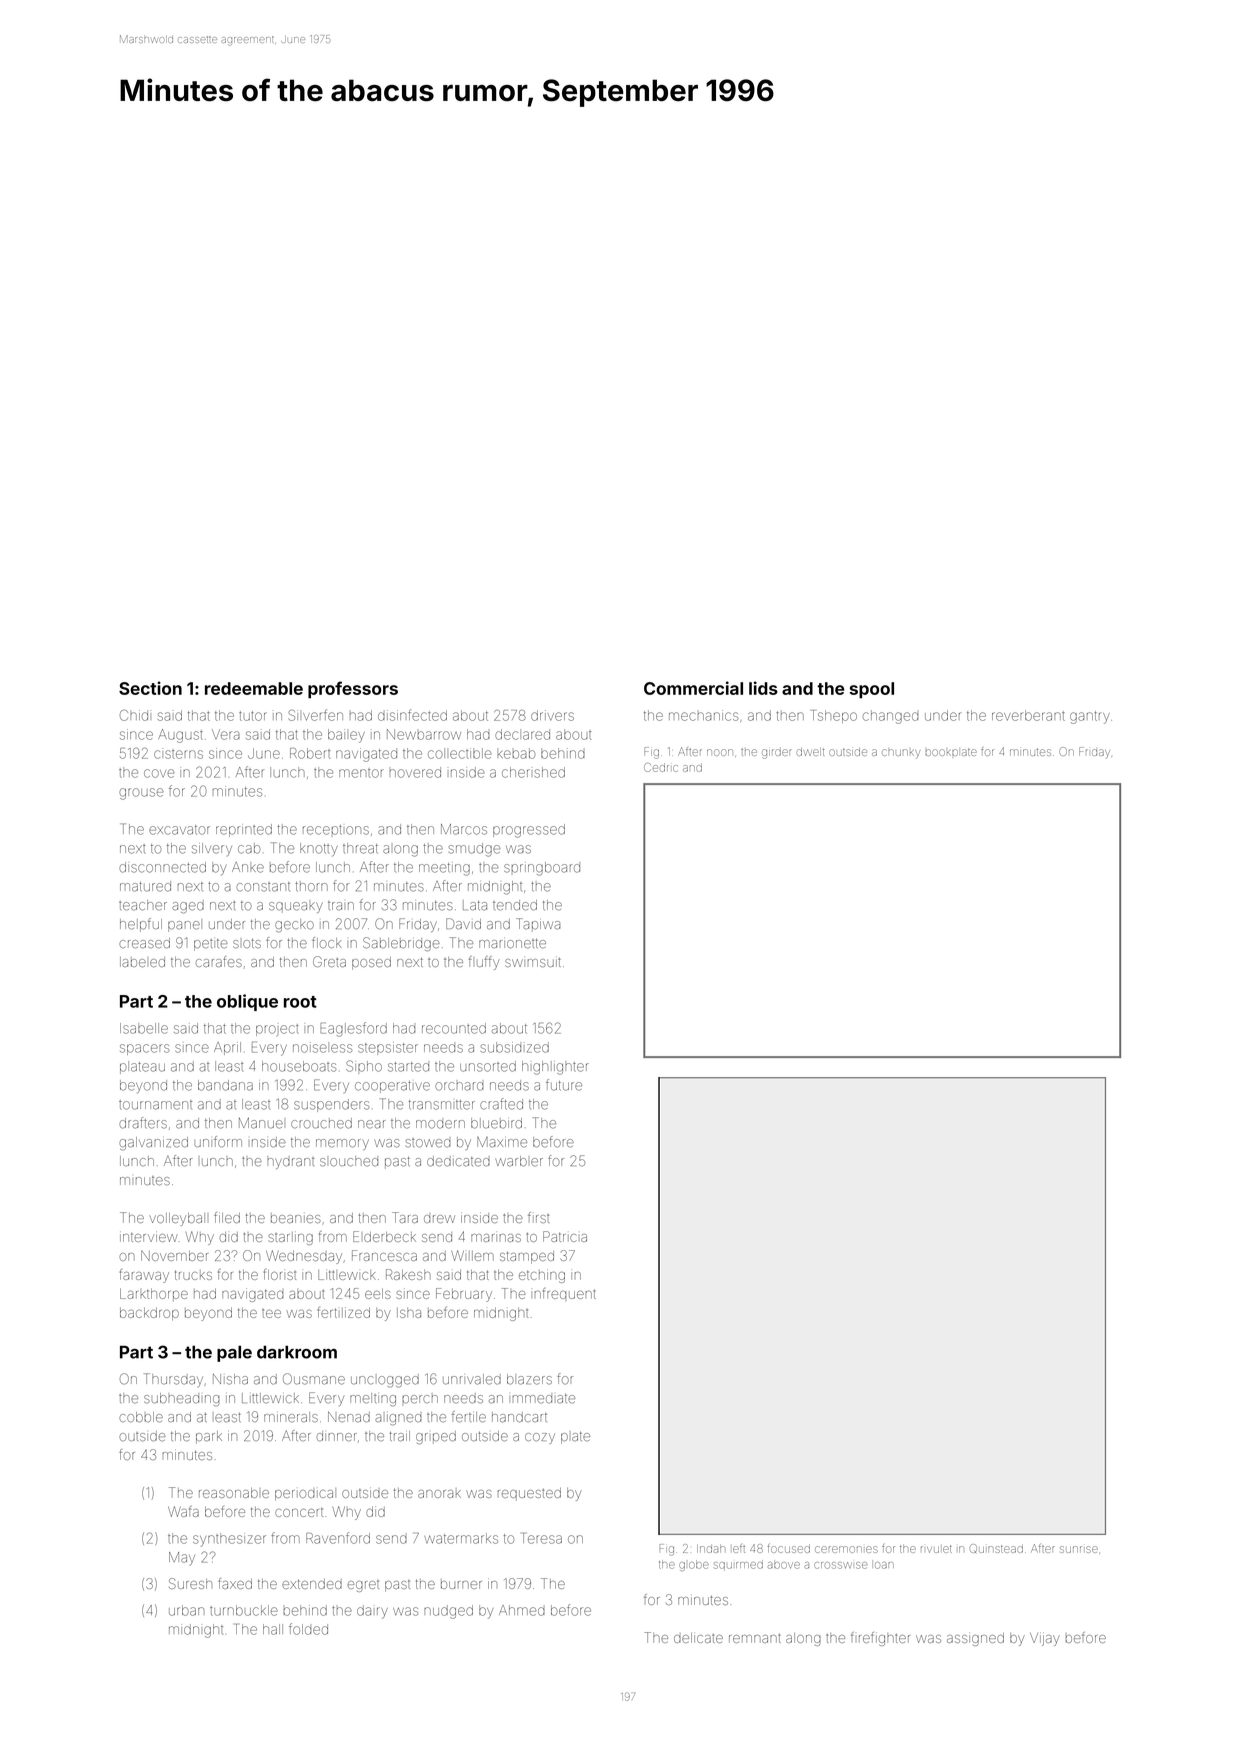 The height and width of the page is (1754, 1240). I want to click on Section, so click(150, 688).
